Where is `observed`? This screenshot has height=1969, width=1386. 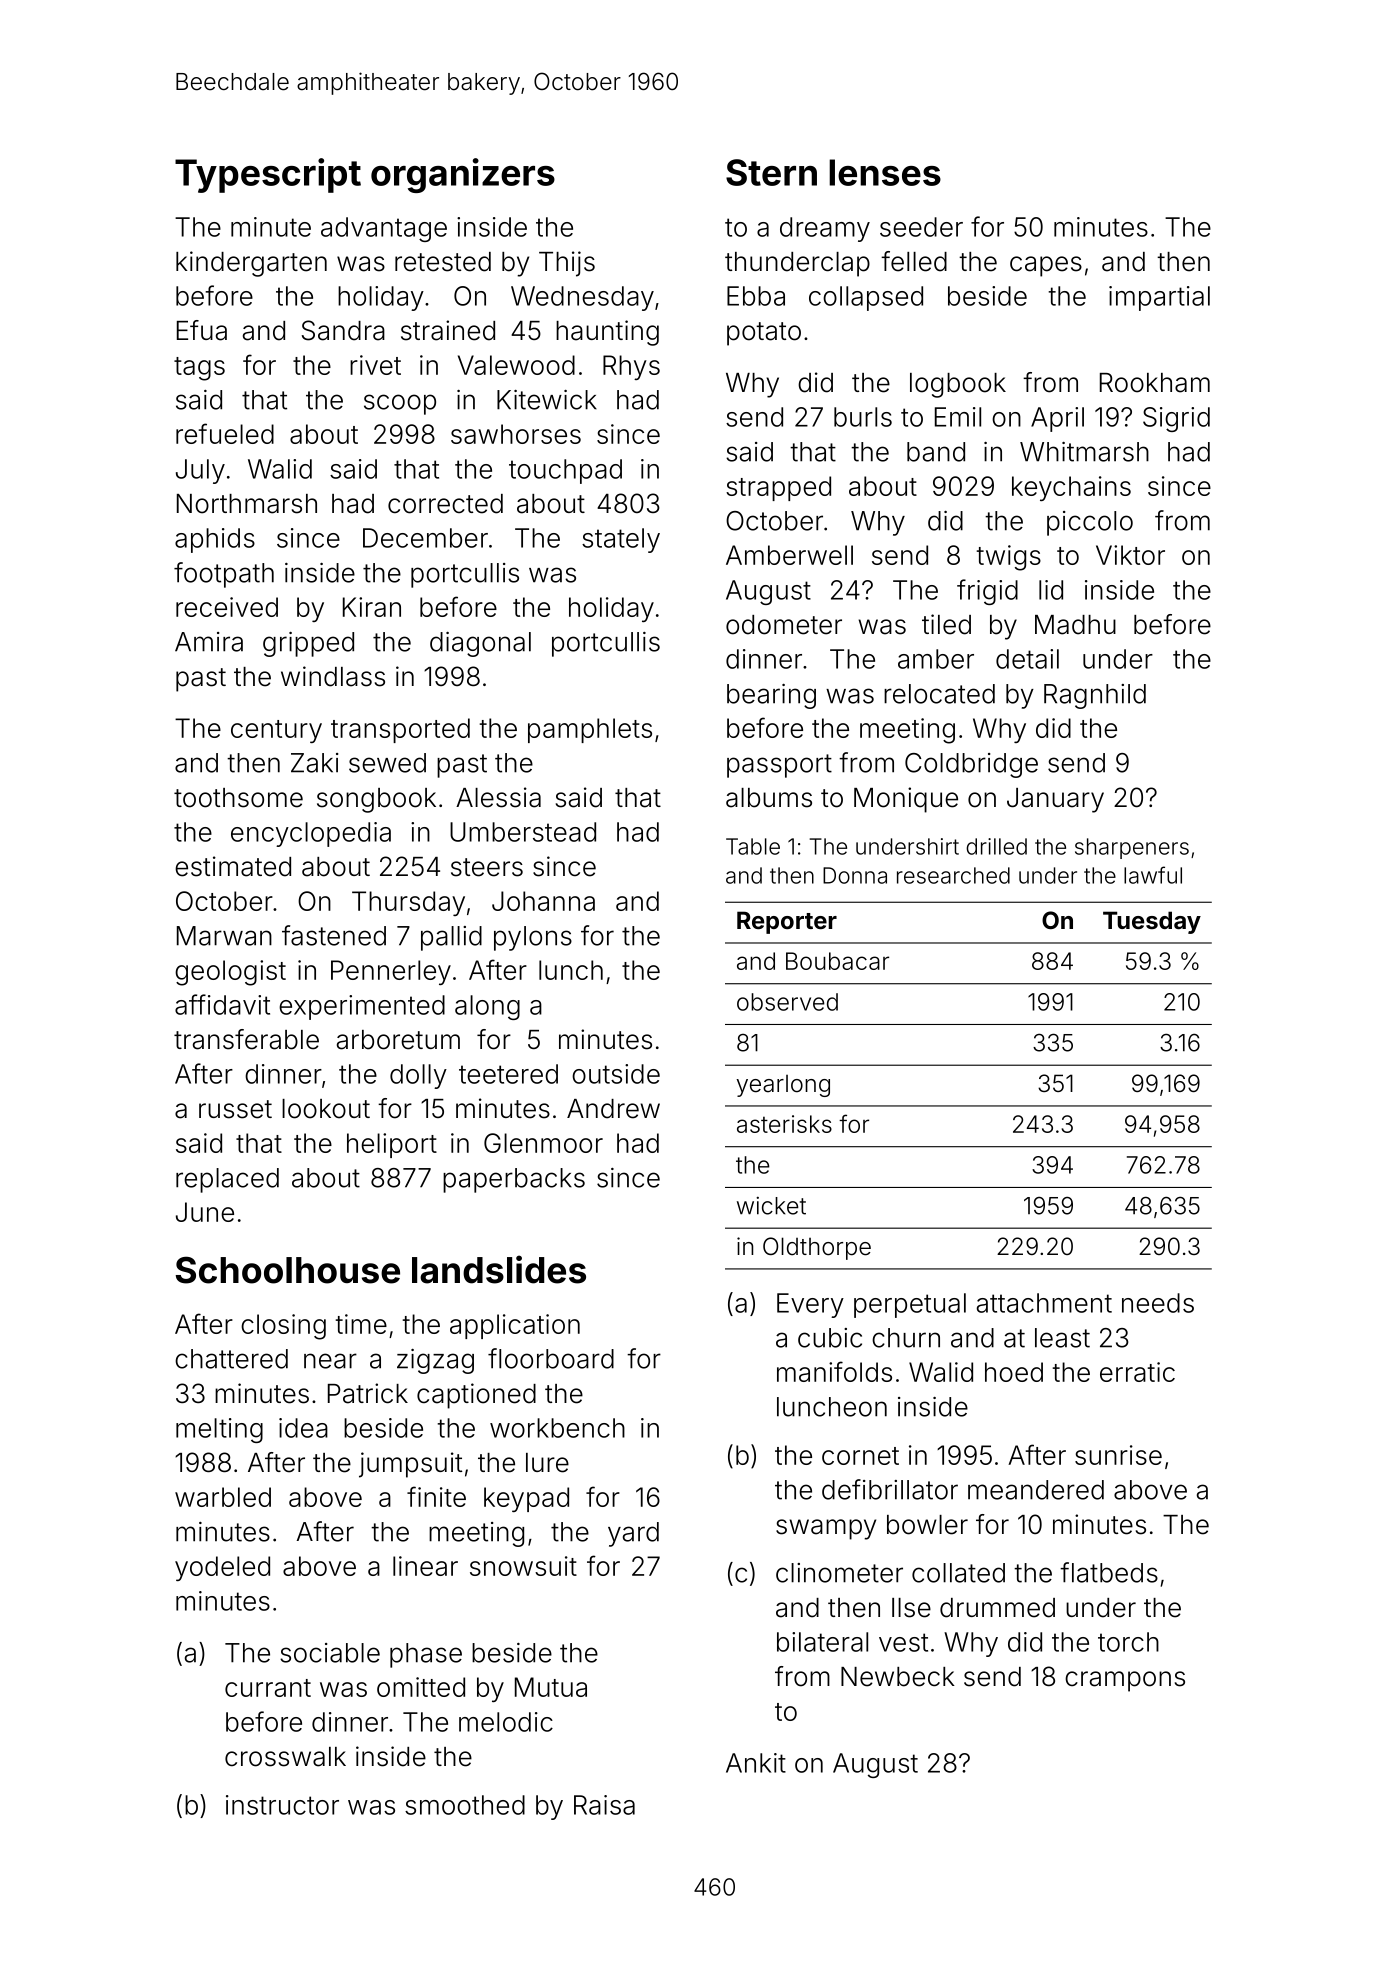 observed is located at coordinates (787, 1002).
